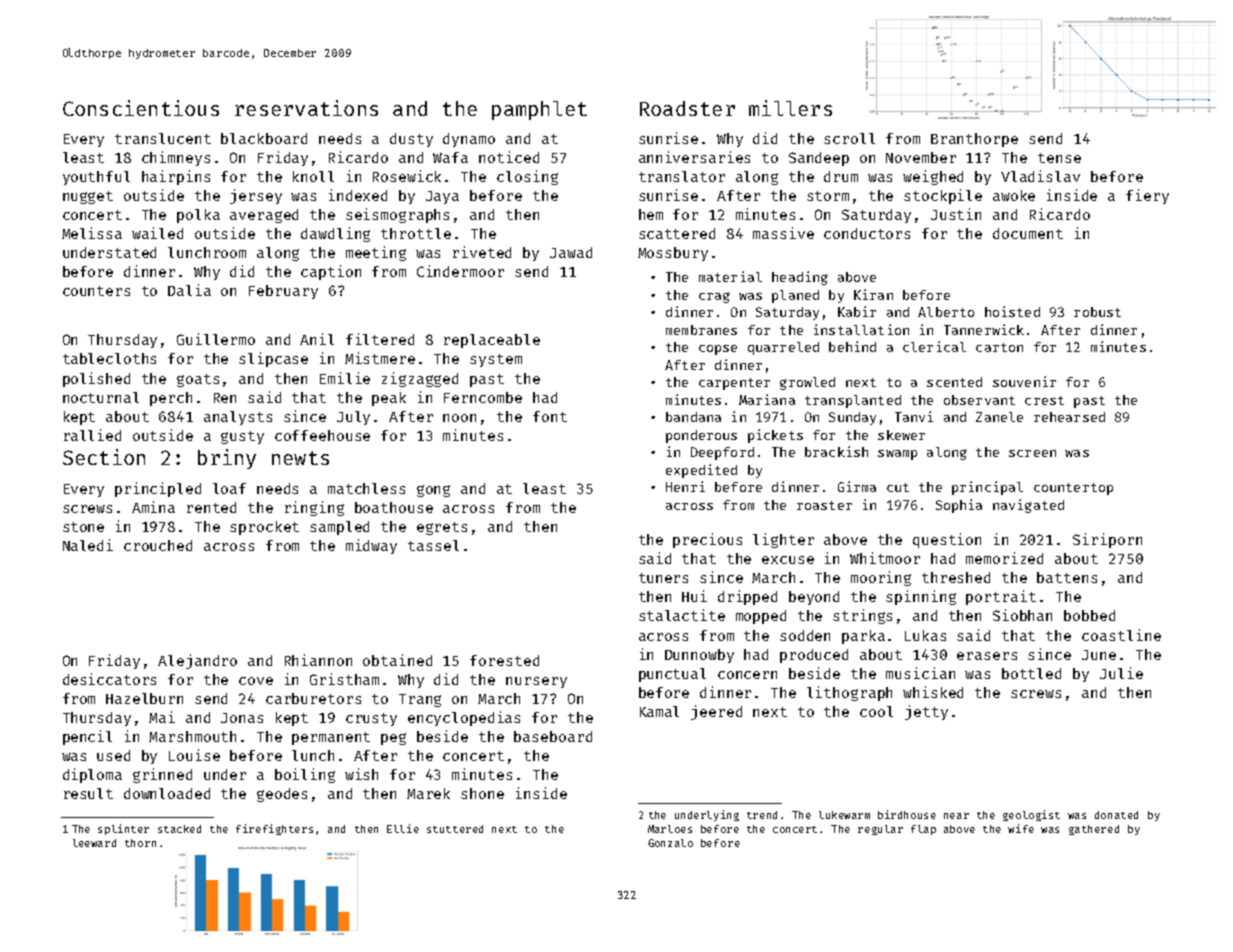 The height and width of the screenshot is (952, 1233). I want to click on Gonzalo, so click(670, 843).
